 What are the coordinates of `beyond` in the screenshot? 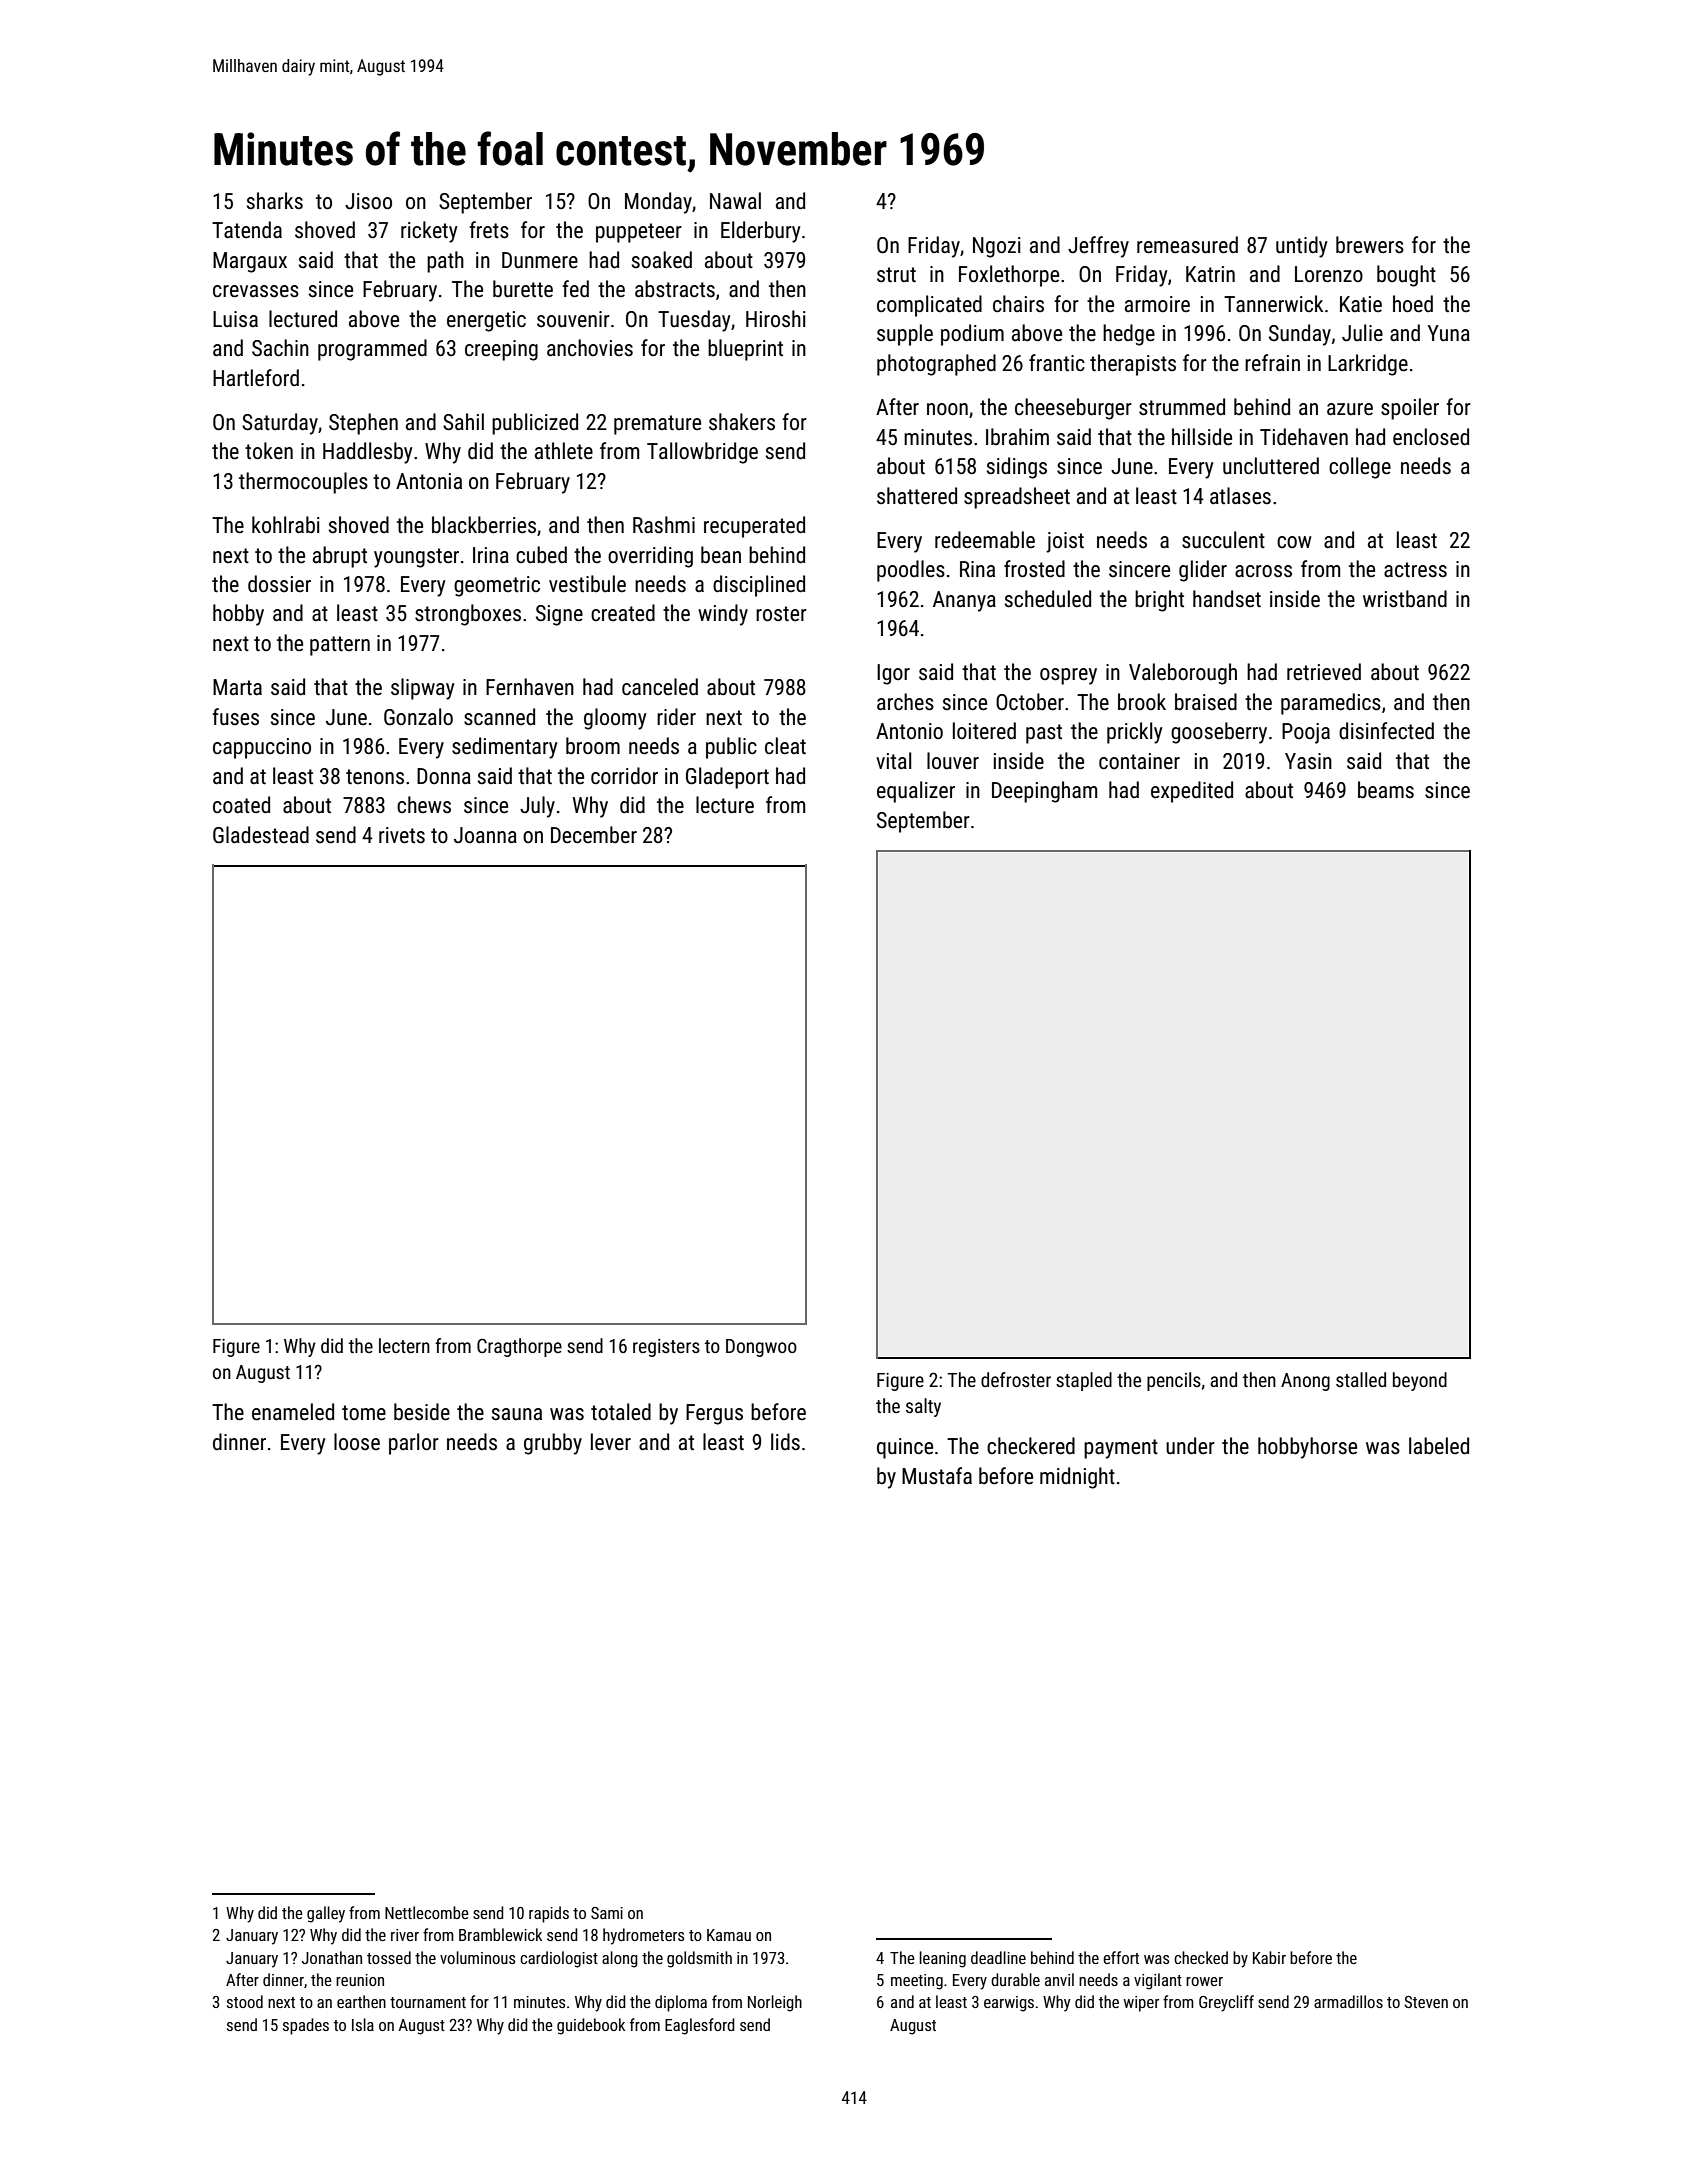 It's located at (1420, 1381).
